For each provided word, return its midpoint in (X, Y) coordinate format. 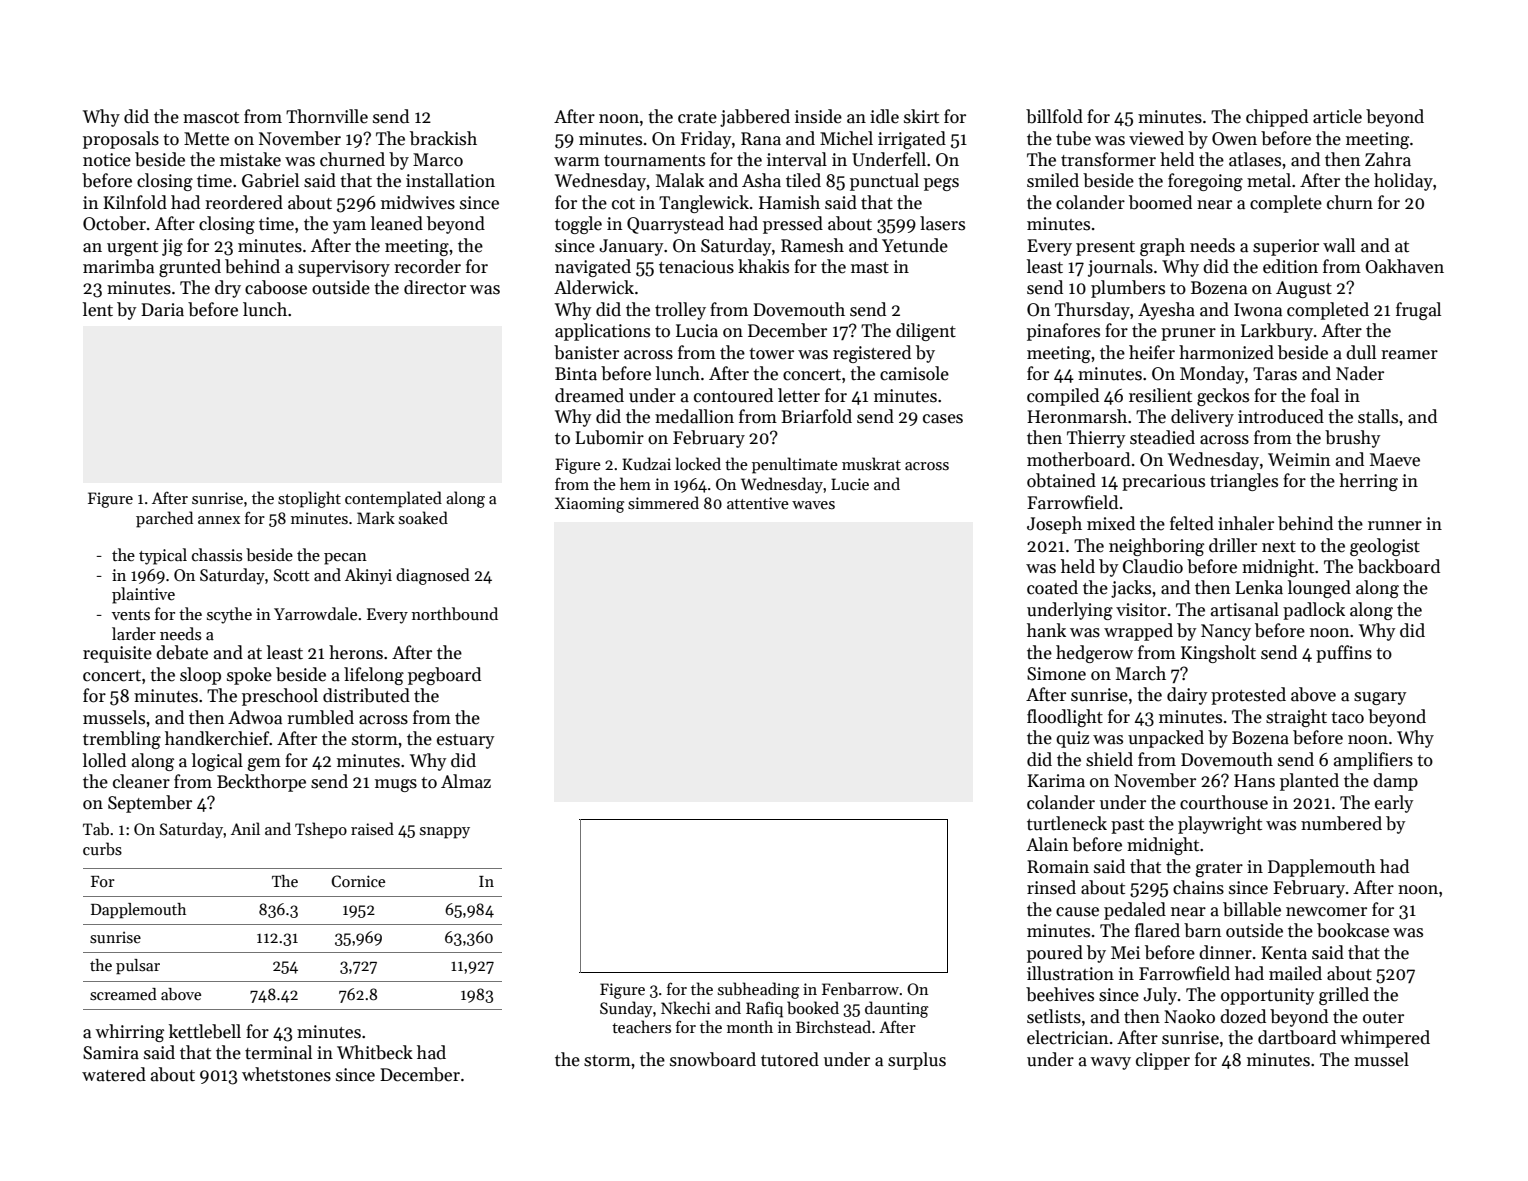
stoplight (309, 499)
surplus (917, 1061)
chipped (1277, 118)
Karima (1056, 781)
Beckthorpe (261, 783)
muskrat (871, 464)
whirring (129, 1033)
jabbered (755, 118)
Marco (438, 160)
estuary (465, 741)
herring (1368, 482)
